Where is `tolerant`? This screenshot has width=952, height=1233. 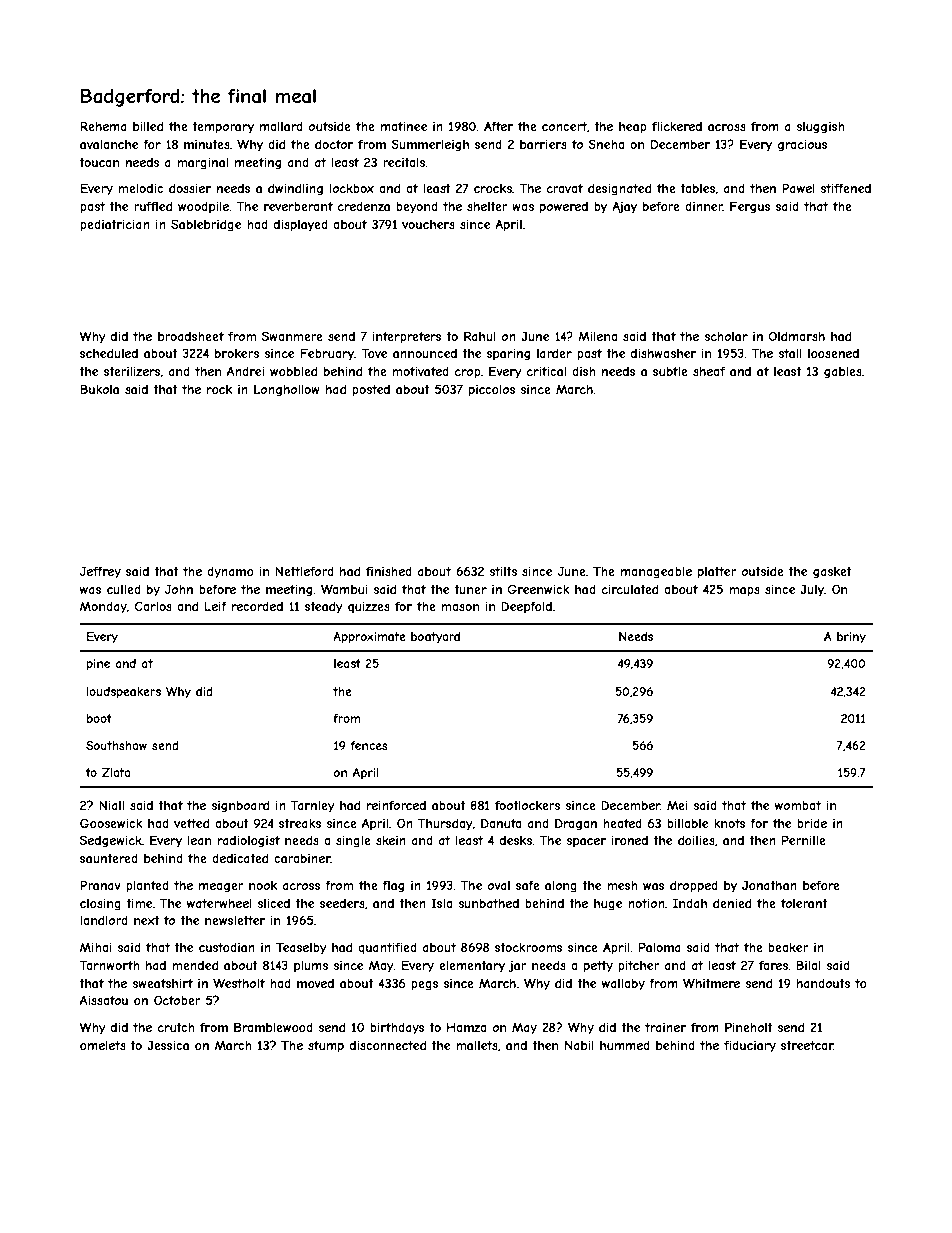
tolerant is located at coordinates (804, 903).
